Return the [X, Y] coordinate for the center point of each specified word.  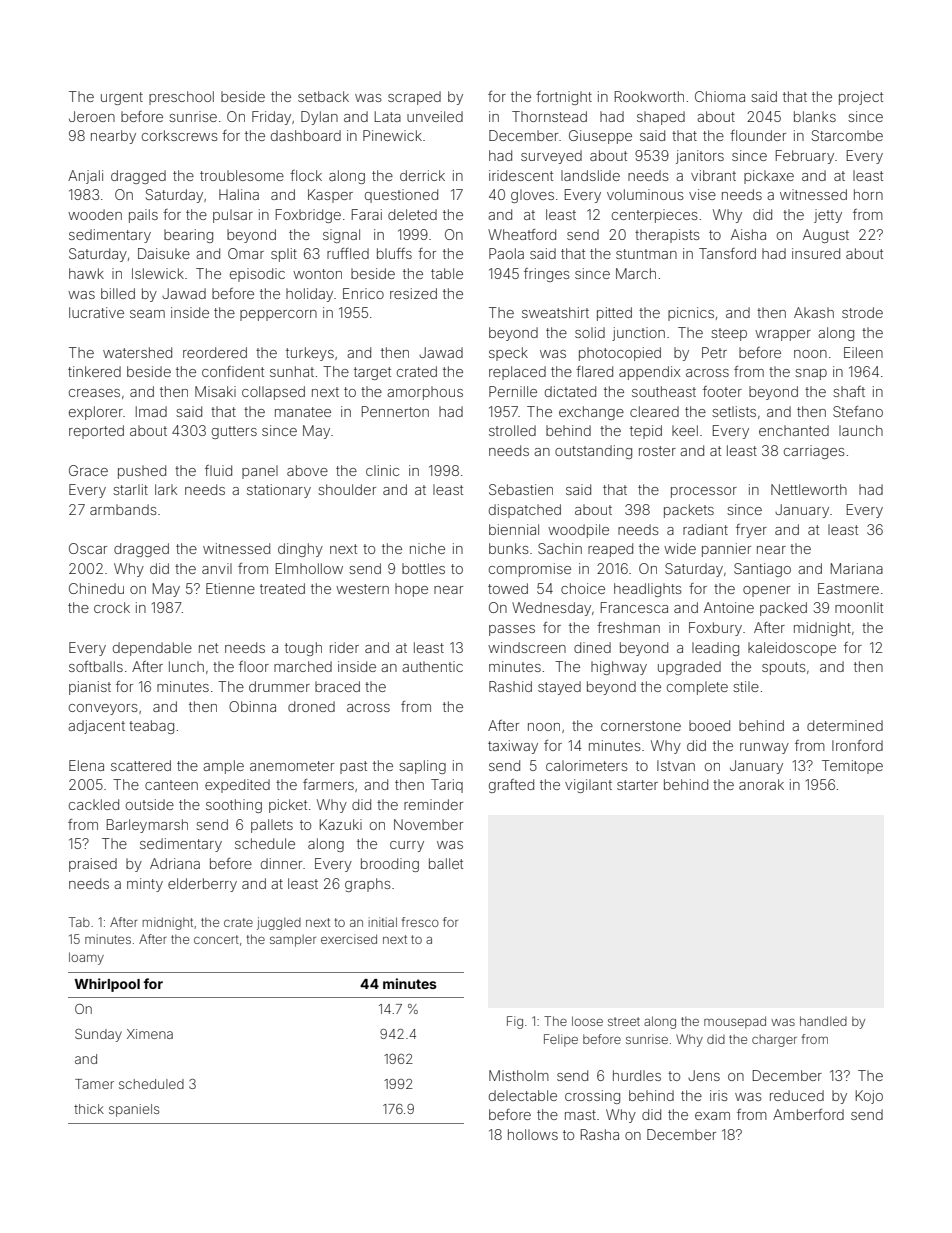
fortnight [564, 98]
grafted [511, 786]
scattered [141, 765]
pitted [614, 314]
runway [764, 748]
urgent [122, 98]
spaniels [134, 1110]
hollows [533, 1134]
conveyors [103, 709]
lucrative [96, 312]
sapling [422, 767]
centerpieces [655, 216]
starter [637, 785]
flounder [758, 135]
